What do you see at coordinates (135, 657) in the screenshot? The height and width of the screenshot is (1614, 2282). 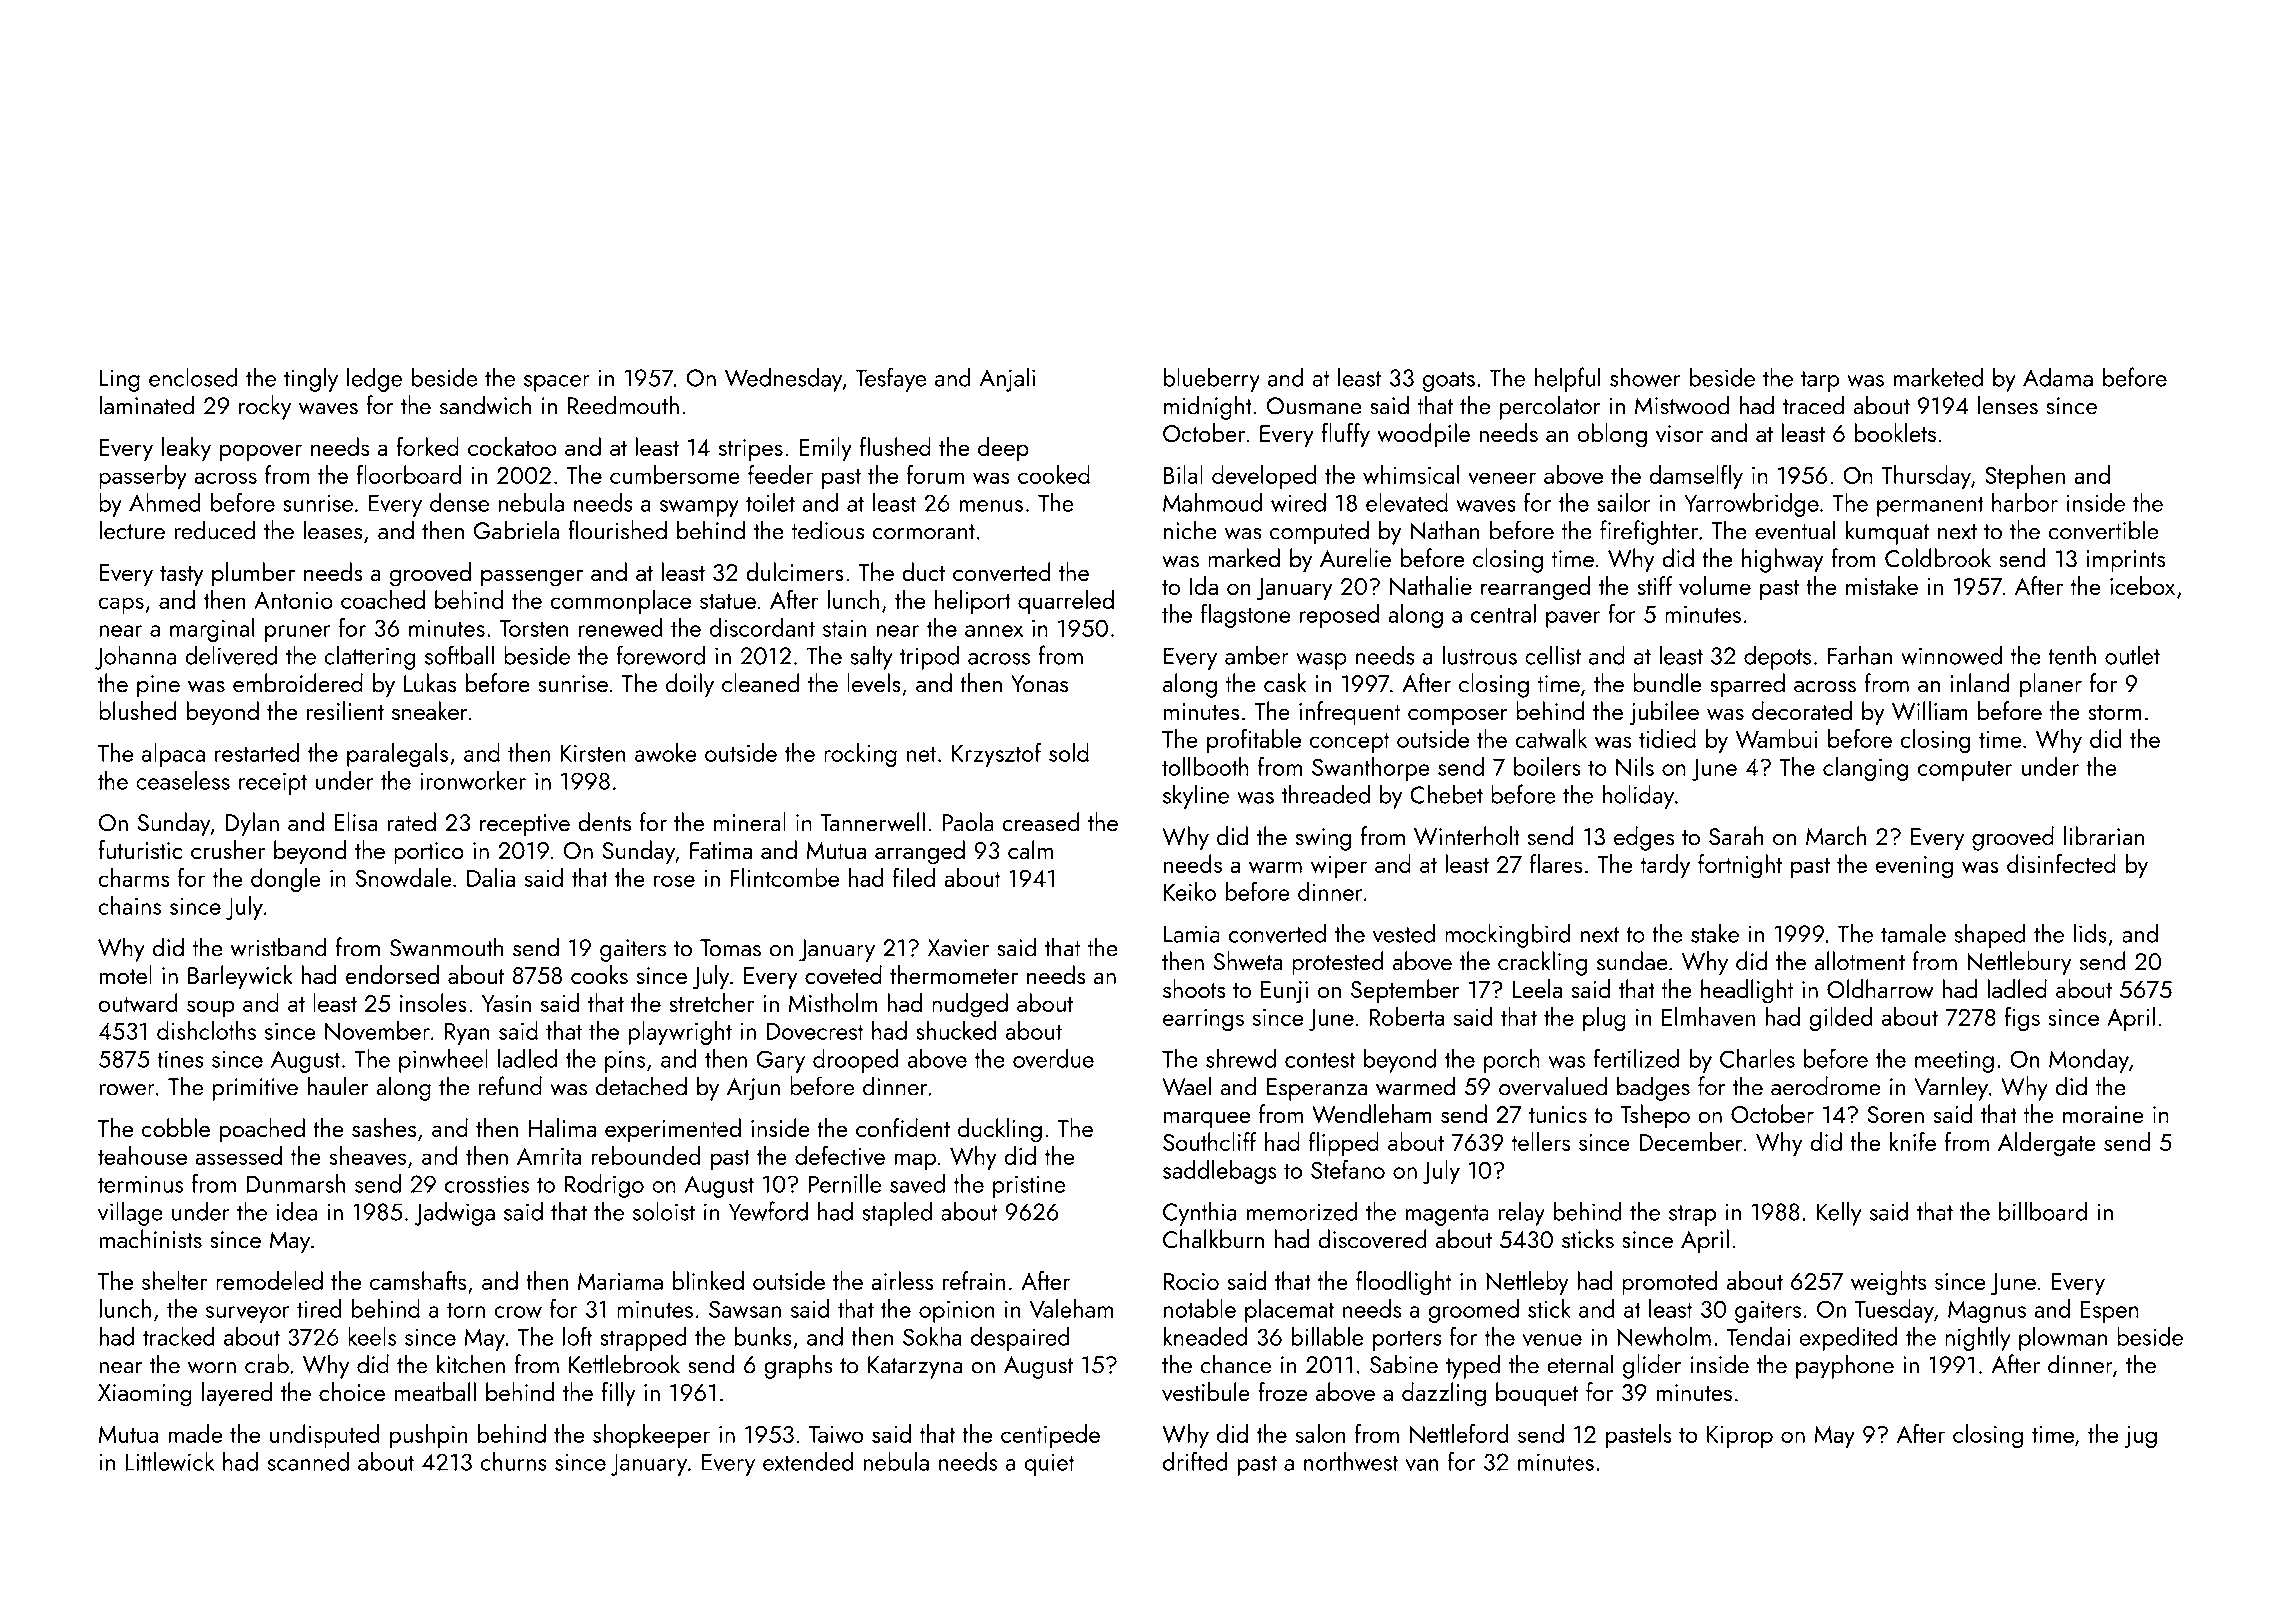 I see `Johanna` at bounding box center [135, 657].
